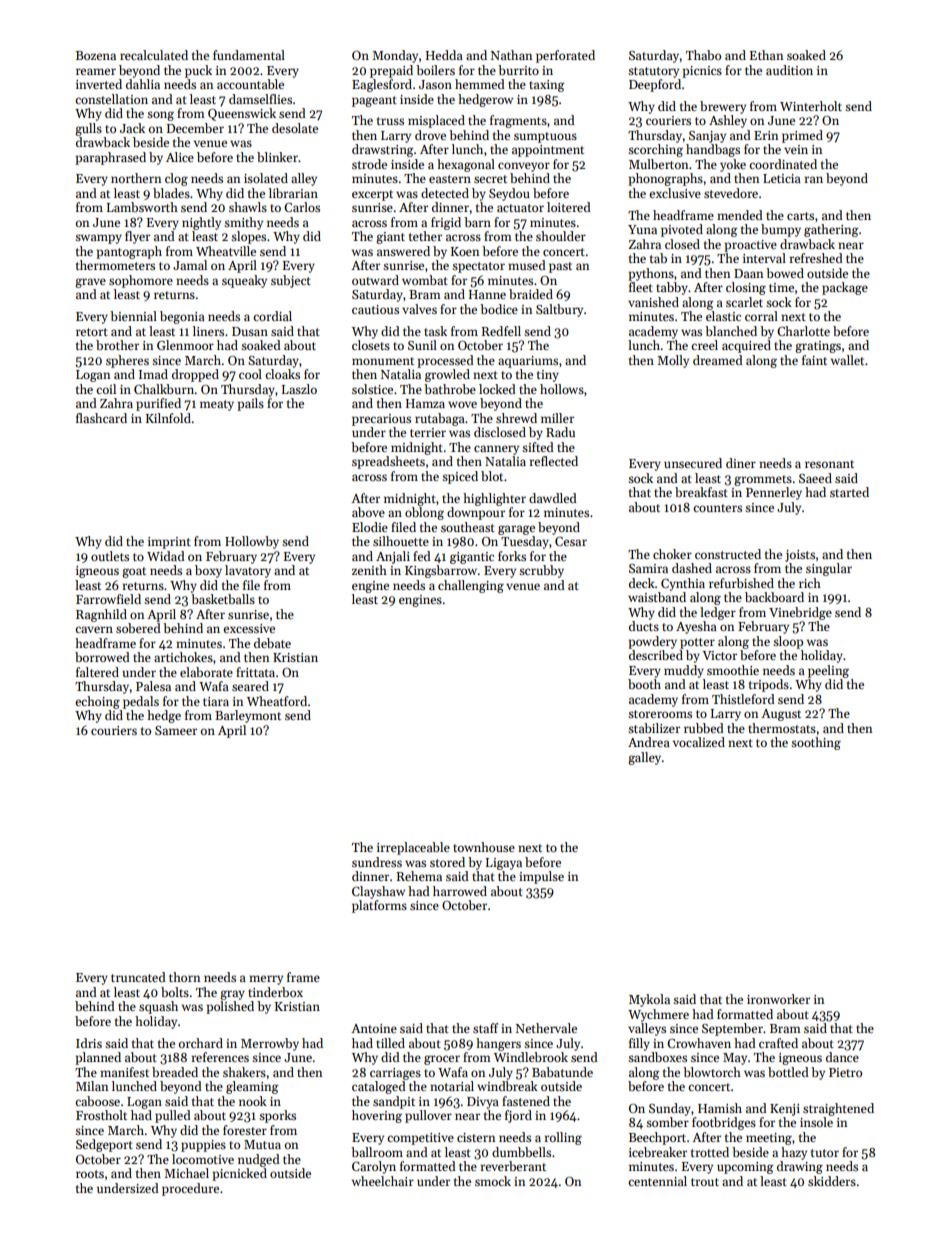  What do you see at coordinates (796, 149) in the page?
I see `vein` at bounding box center [796, 149].
